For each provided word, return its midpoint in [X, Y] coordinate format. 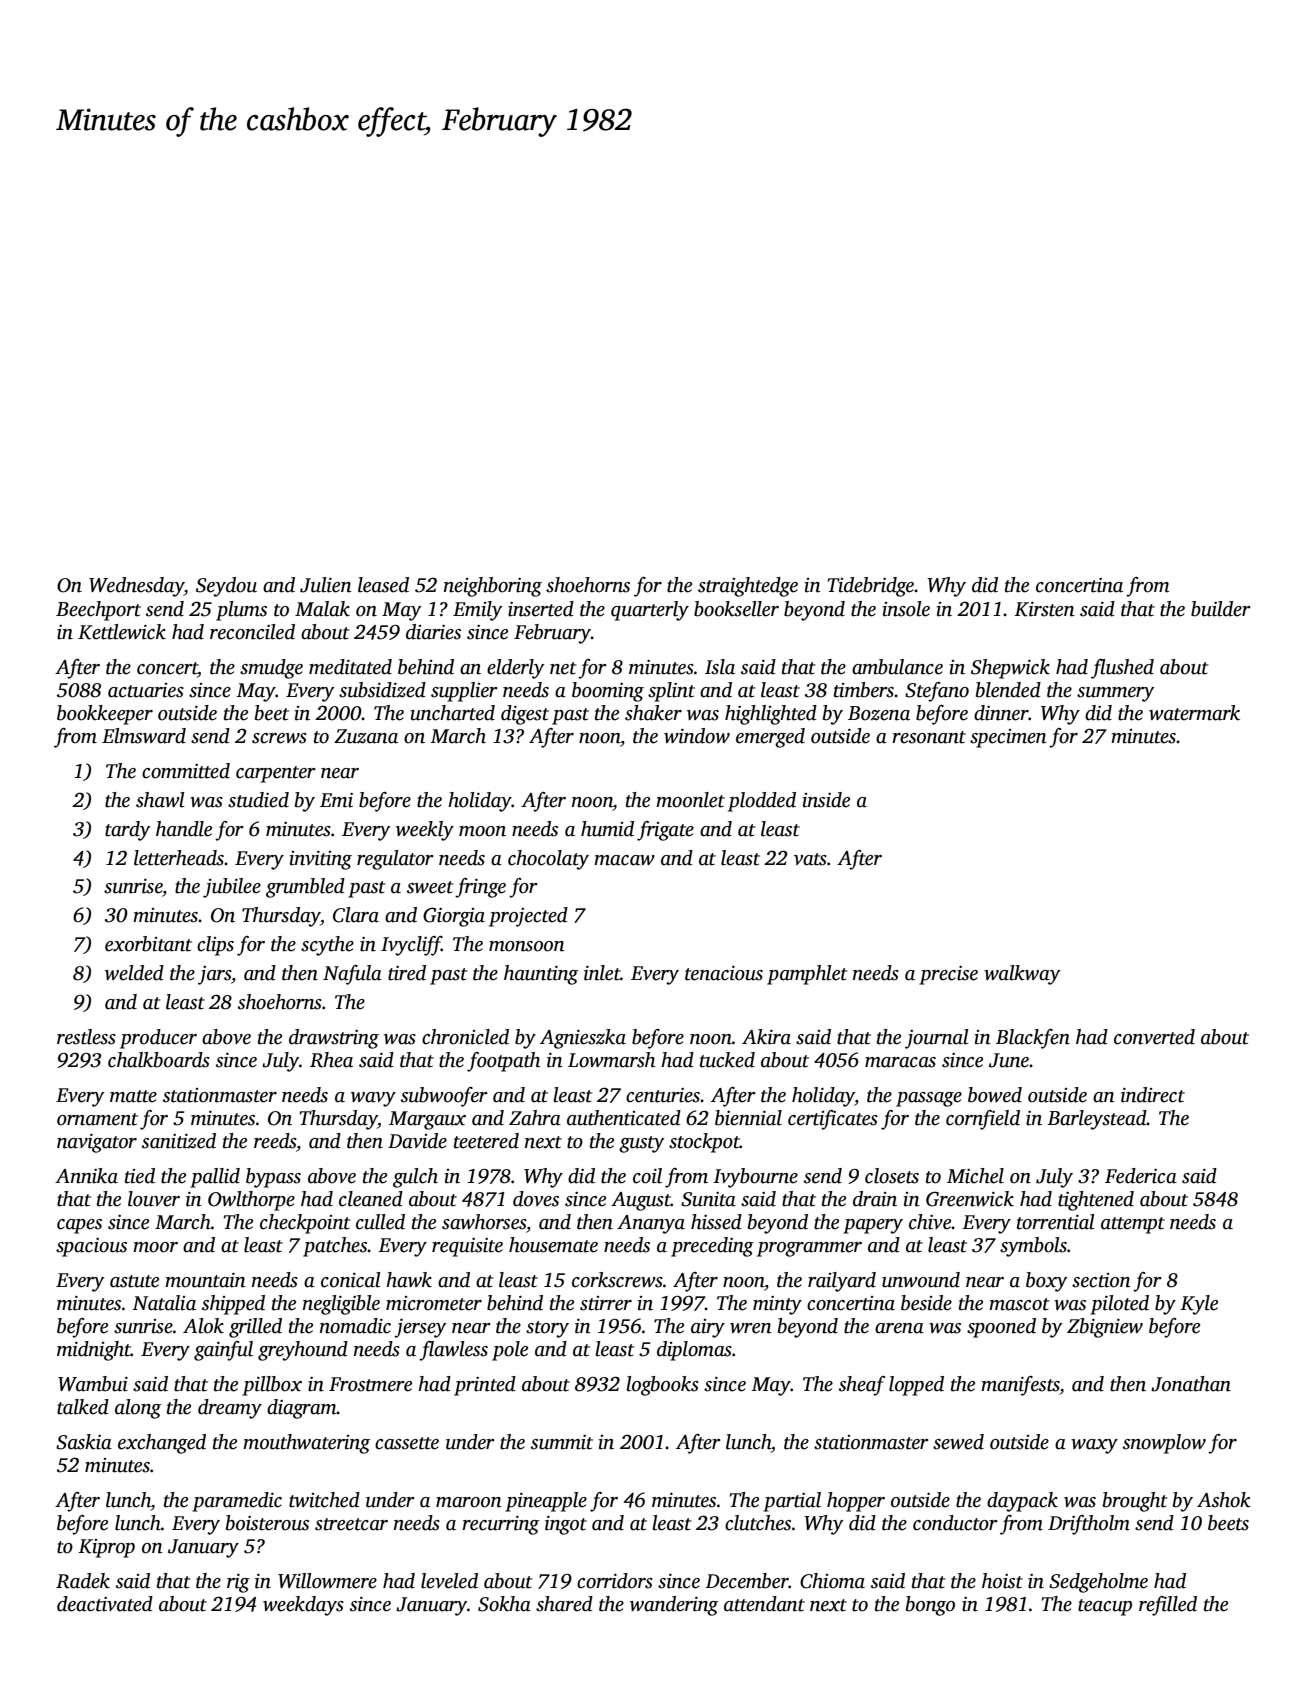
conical [351, 1280]
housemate [553, 1245]
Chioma [832, 1581]
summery [1115, 694]
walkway [1022, 975]
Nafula [352, 975]
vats [810, 859]
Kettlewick [122, 632]
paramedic [237, 1502]
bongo [930, 1606]
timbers [864, 690]
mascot [1019, 1304]
